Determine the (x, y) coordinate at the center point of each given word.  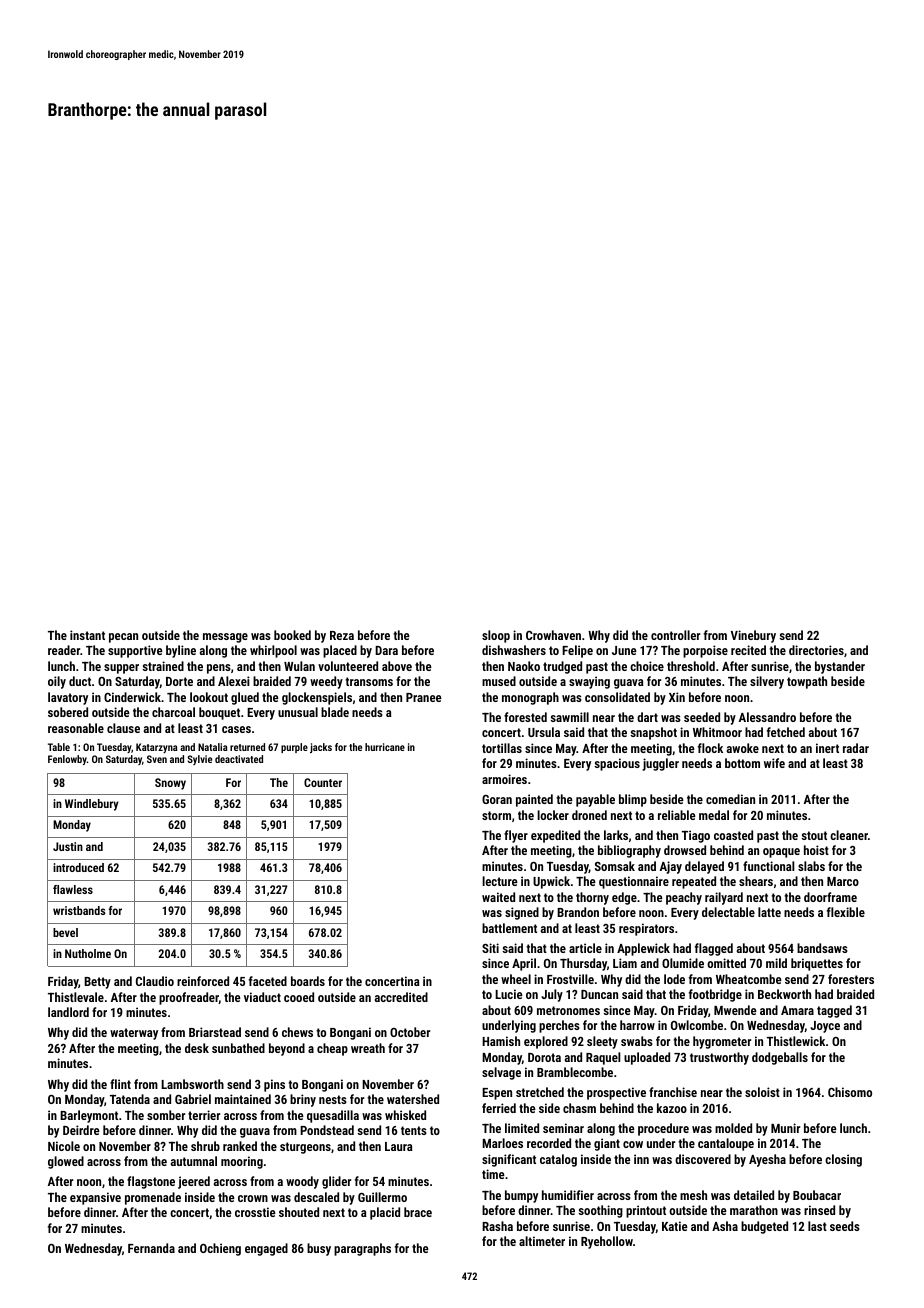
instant (87, 635)
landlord (68, 1012)
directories (816, 650)
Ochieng (220, 1249)
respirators (646, 929)
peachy (684, 898)
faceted (268, 981)
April (524, 964)
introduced (78, 867)
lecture (500, 881)
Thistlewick (796, 1041)
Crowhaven (553, 635)
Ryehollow (607, 1242)
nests (333, 1099)
